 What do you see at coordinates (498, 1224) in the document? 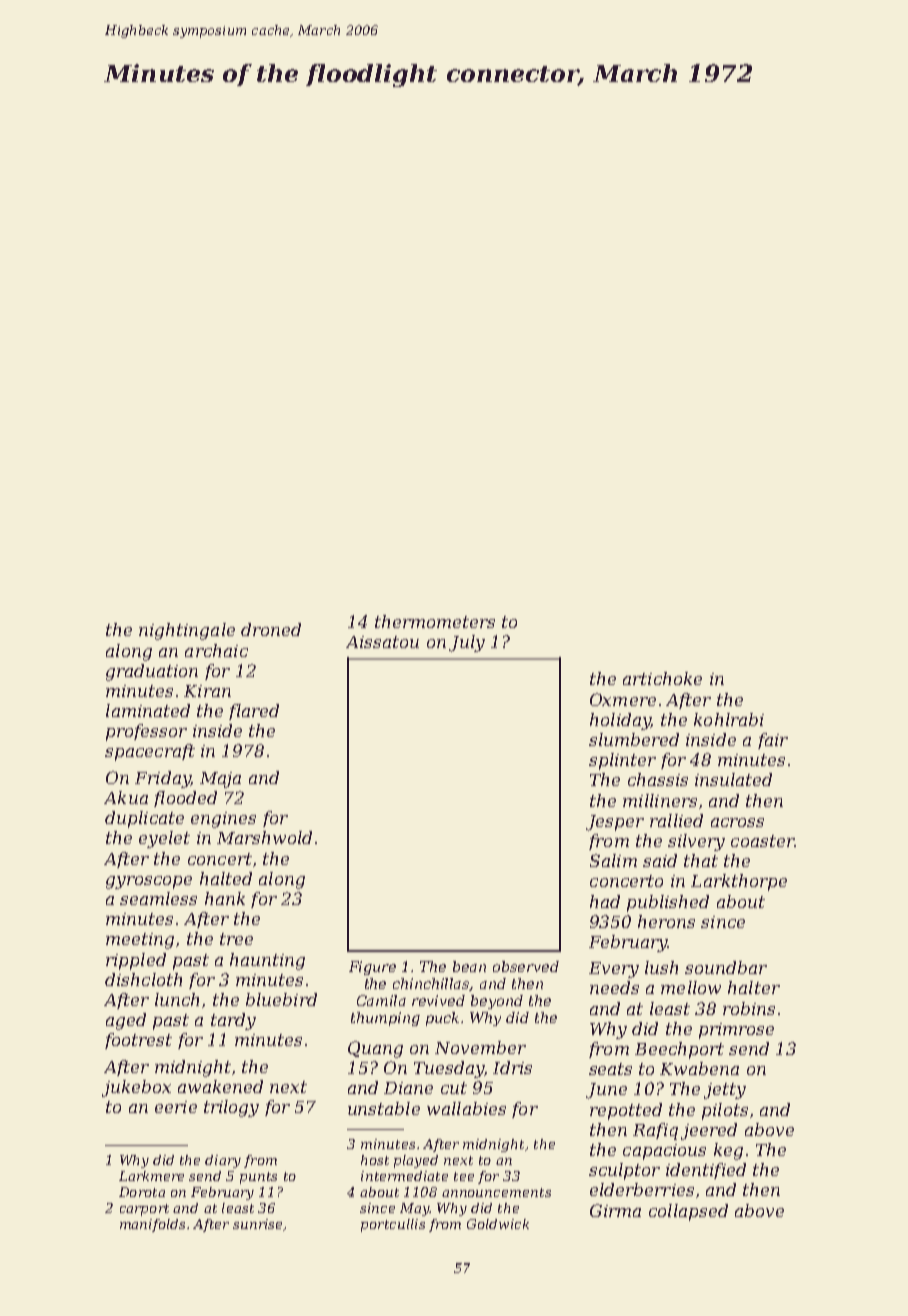
I see `Goldwick` at bounding box center [498, 1224].
